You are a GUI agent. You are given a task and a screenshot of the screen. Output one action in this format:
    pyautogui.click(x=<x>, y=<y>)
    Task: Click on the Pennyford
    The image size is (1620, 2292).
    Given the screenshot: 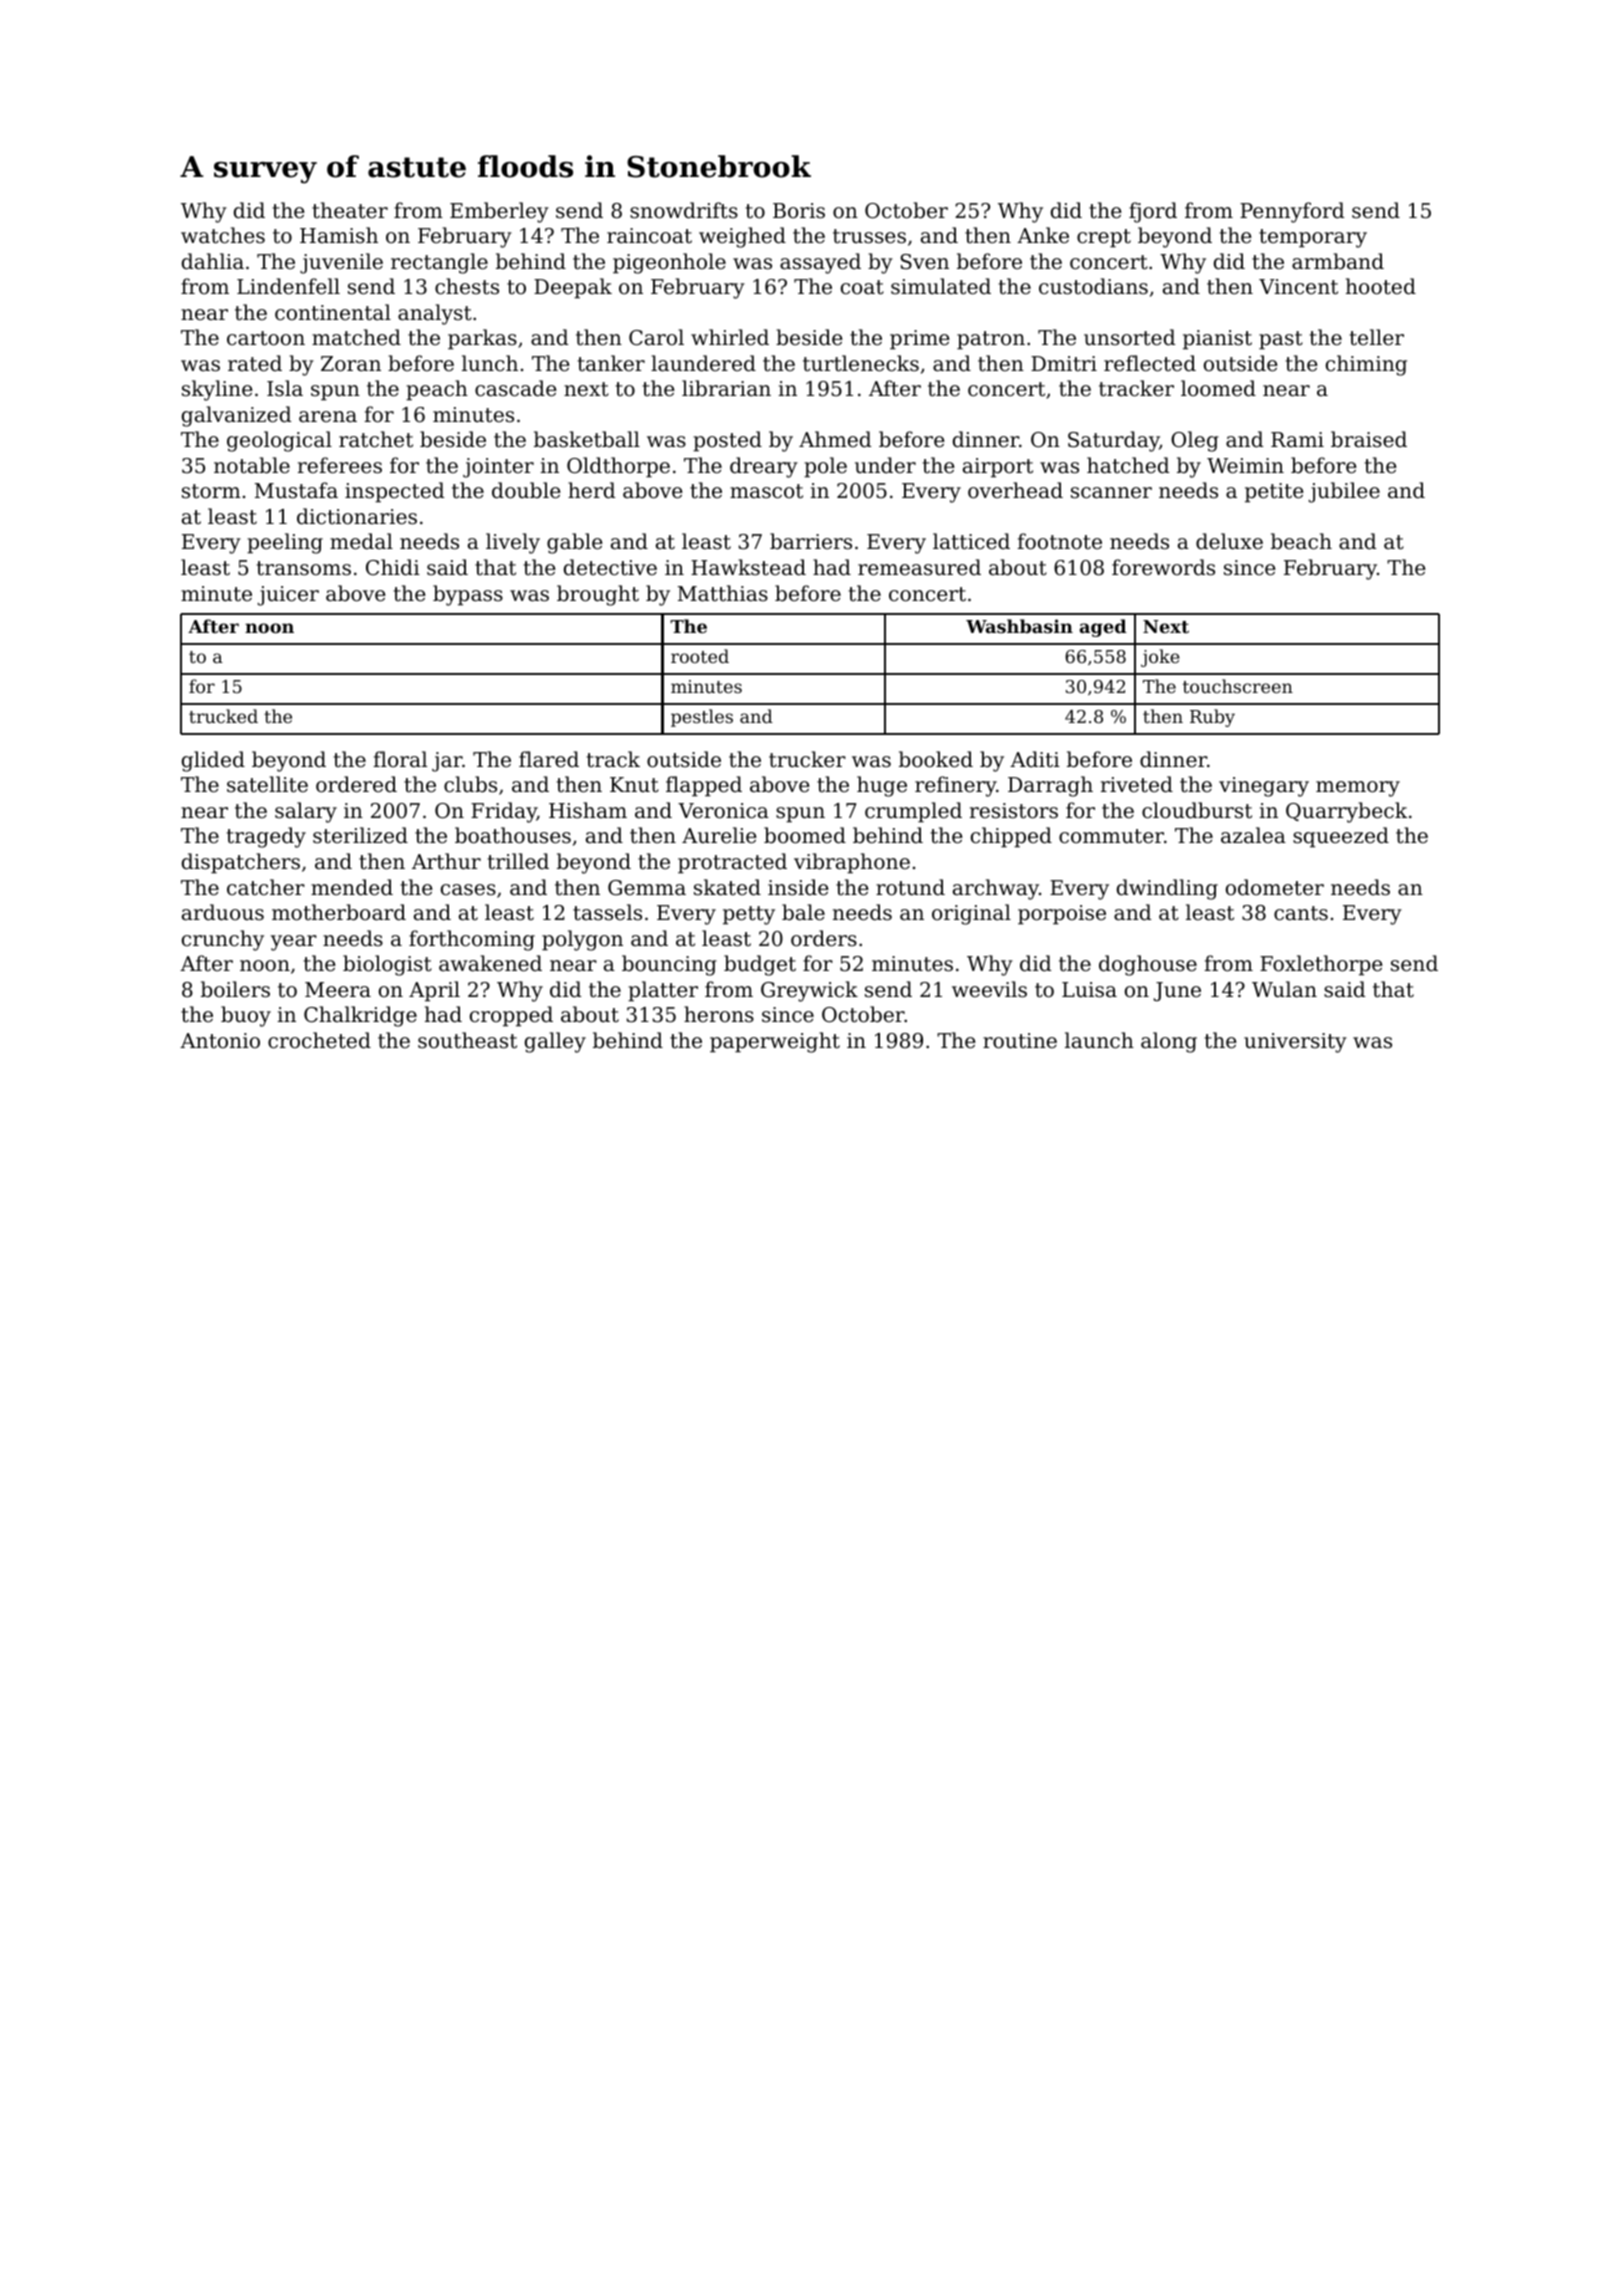 What is the action you would take?
    pyautogui.click(x=1292, y=212)
